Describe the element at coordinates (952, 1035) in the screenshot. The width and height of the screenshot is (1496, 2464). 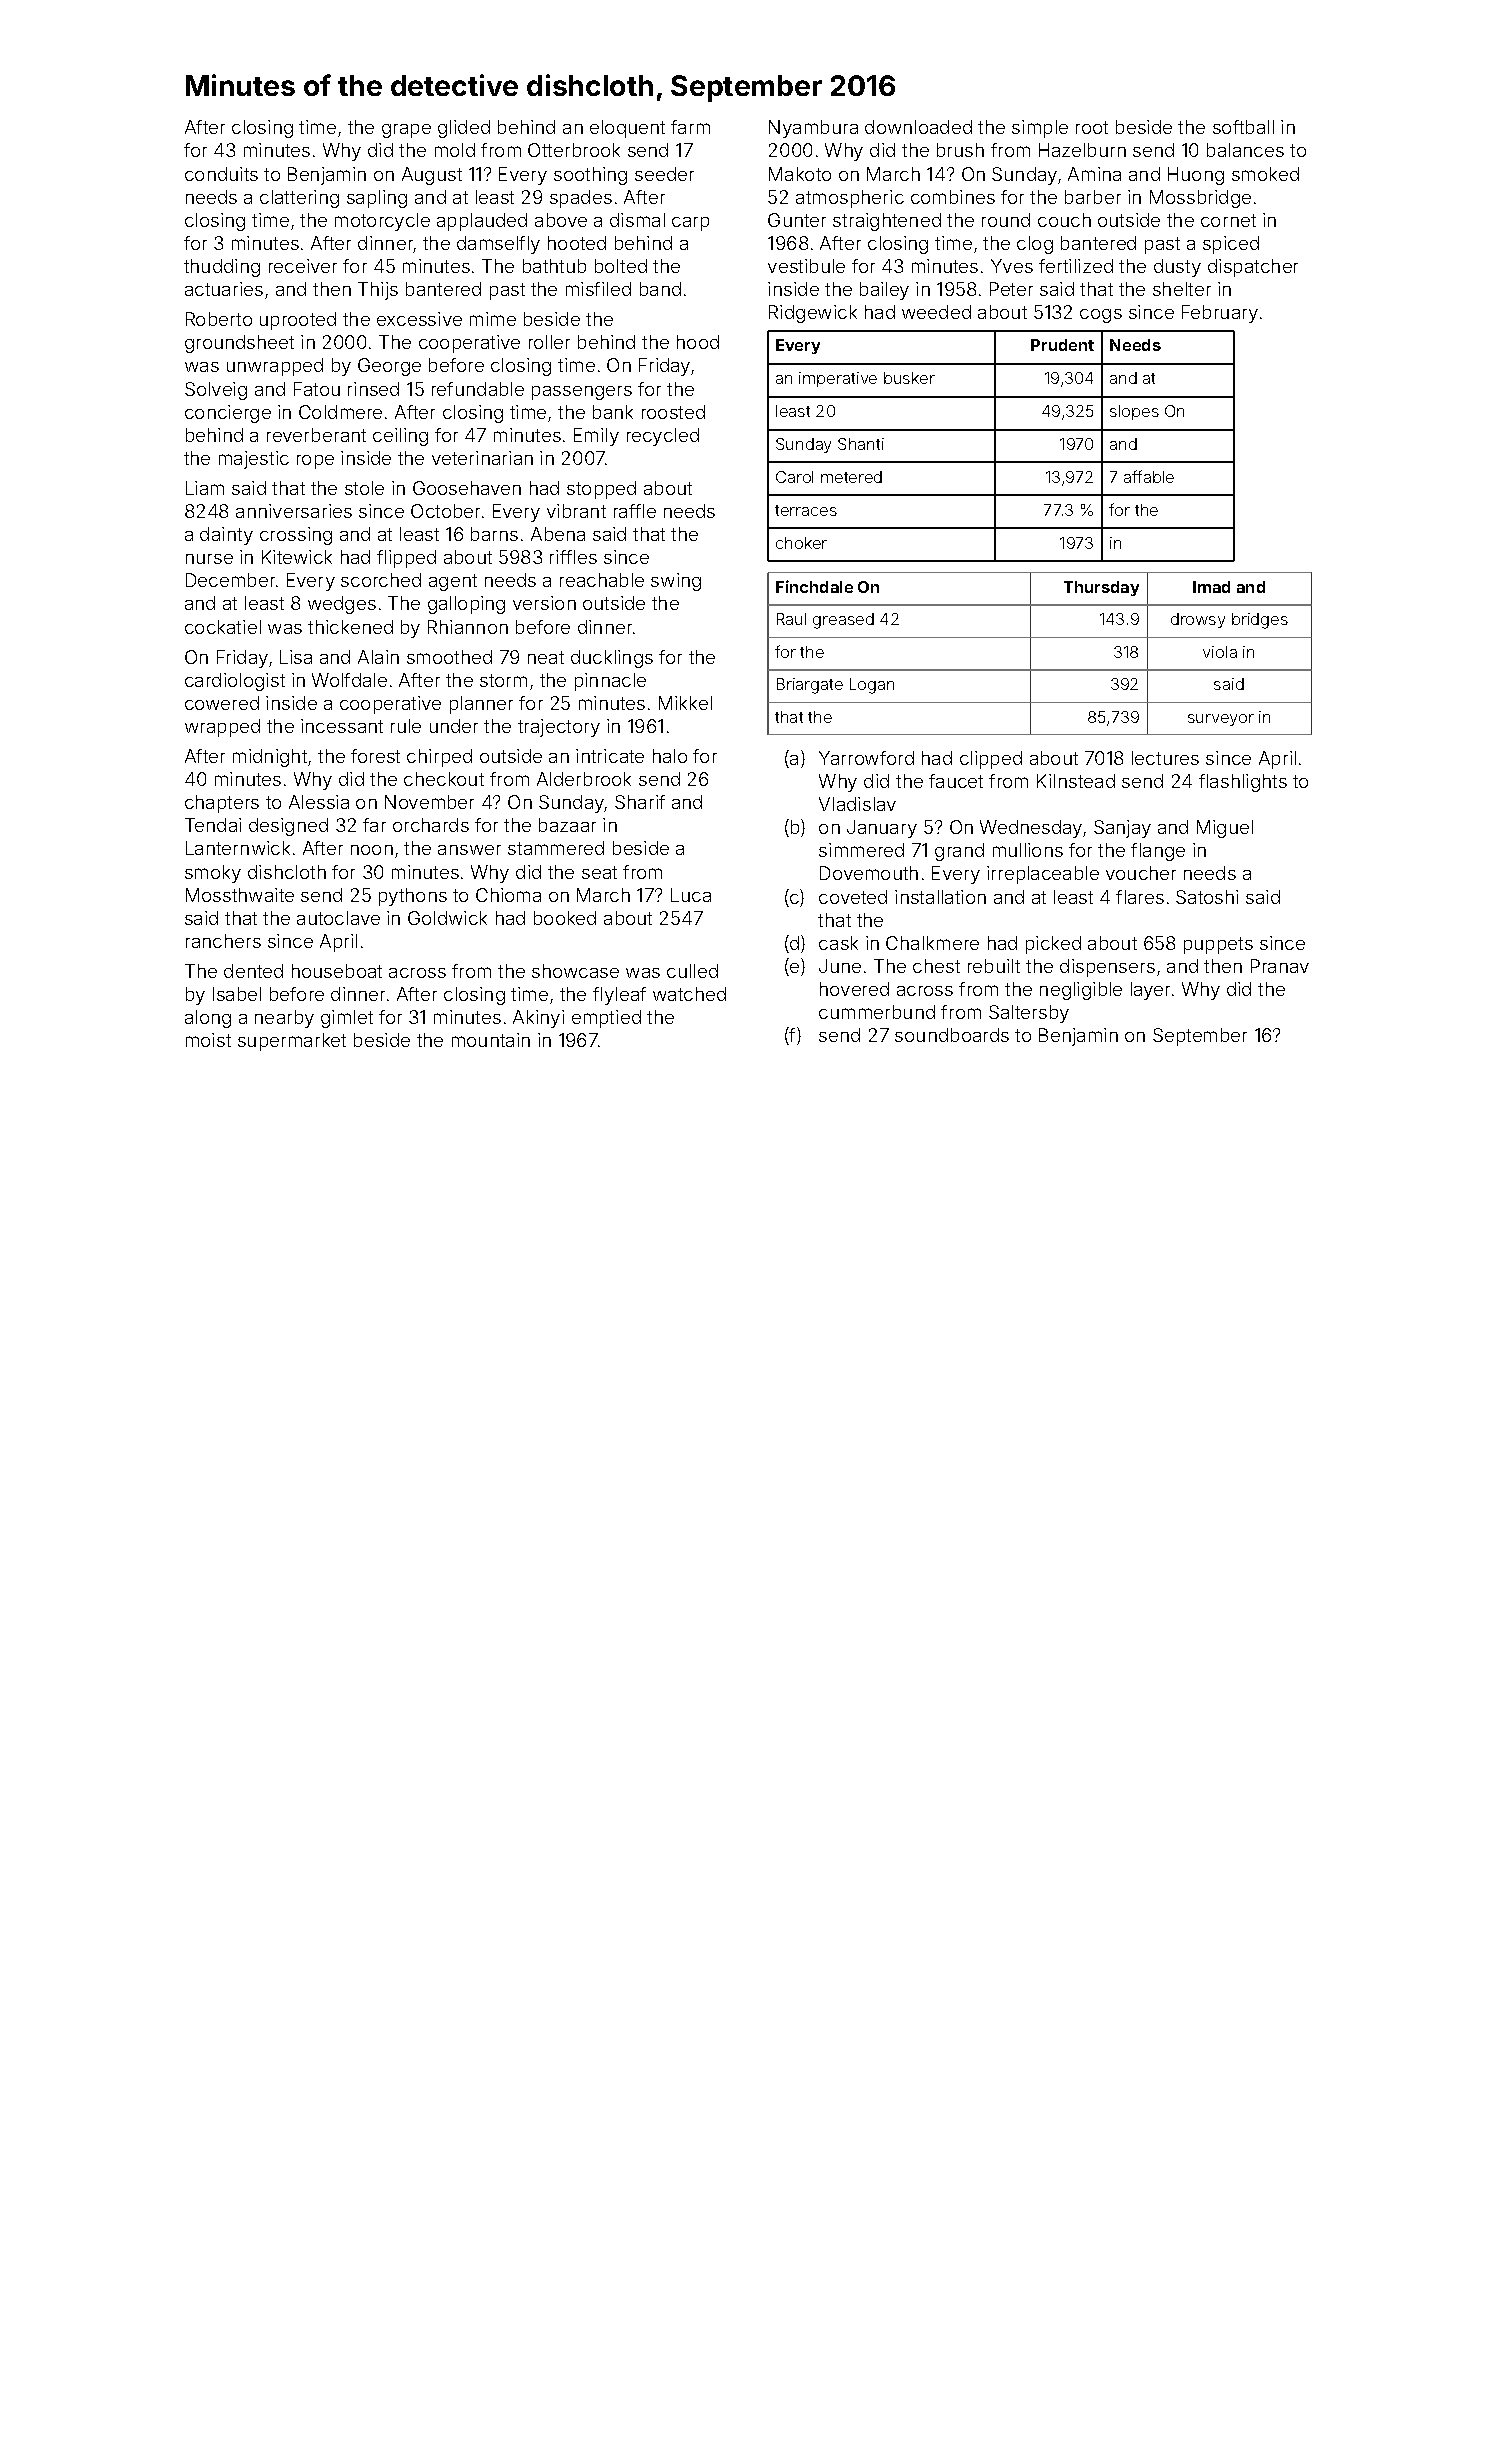
I see `soundboards` at that location.
